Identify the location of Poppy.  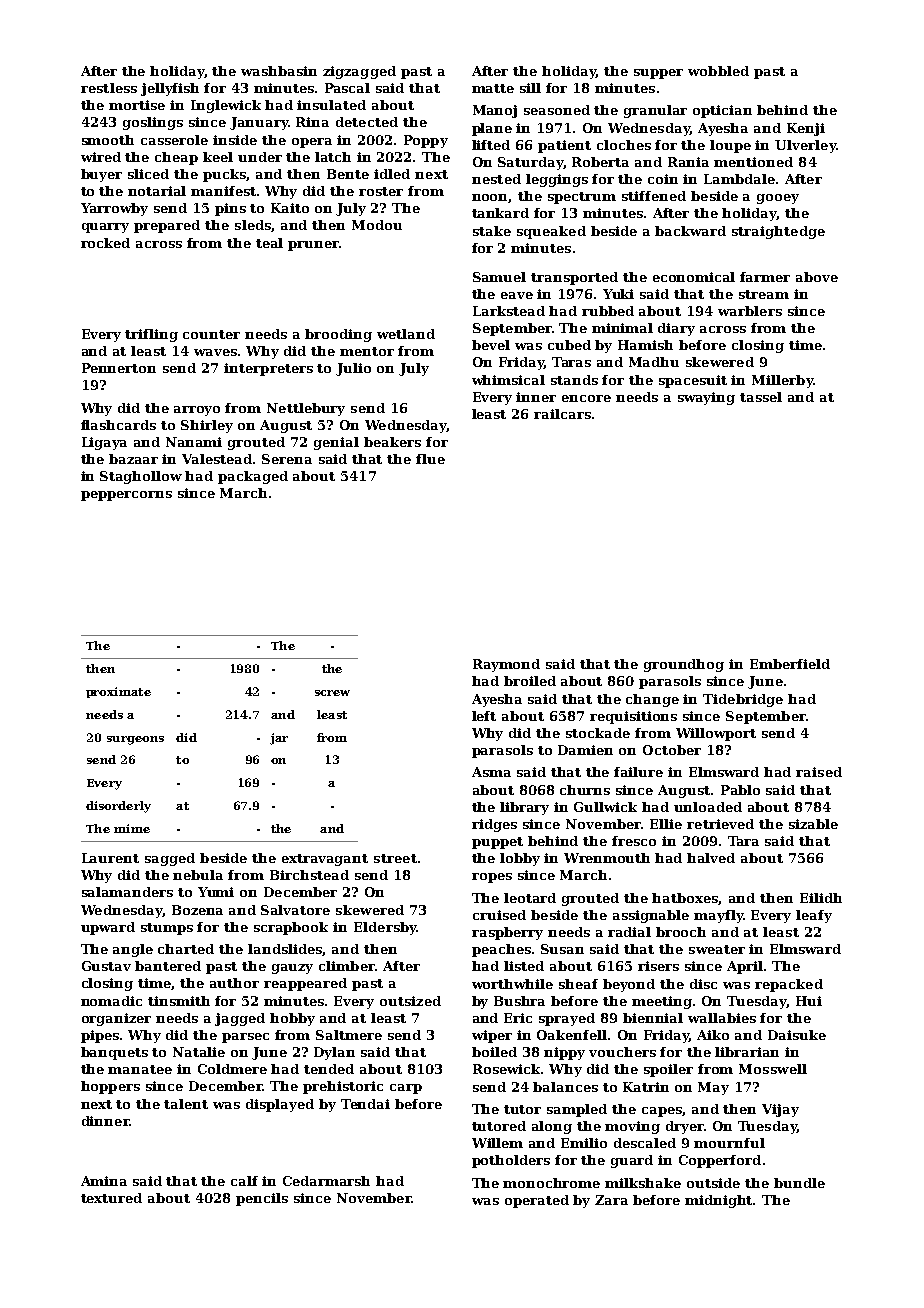
(426, 141).
